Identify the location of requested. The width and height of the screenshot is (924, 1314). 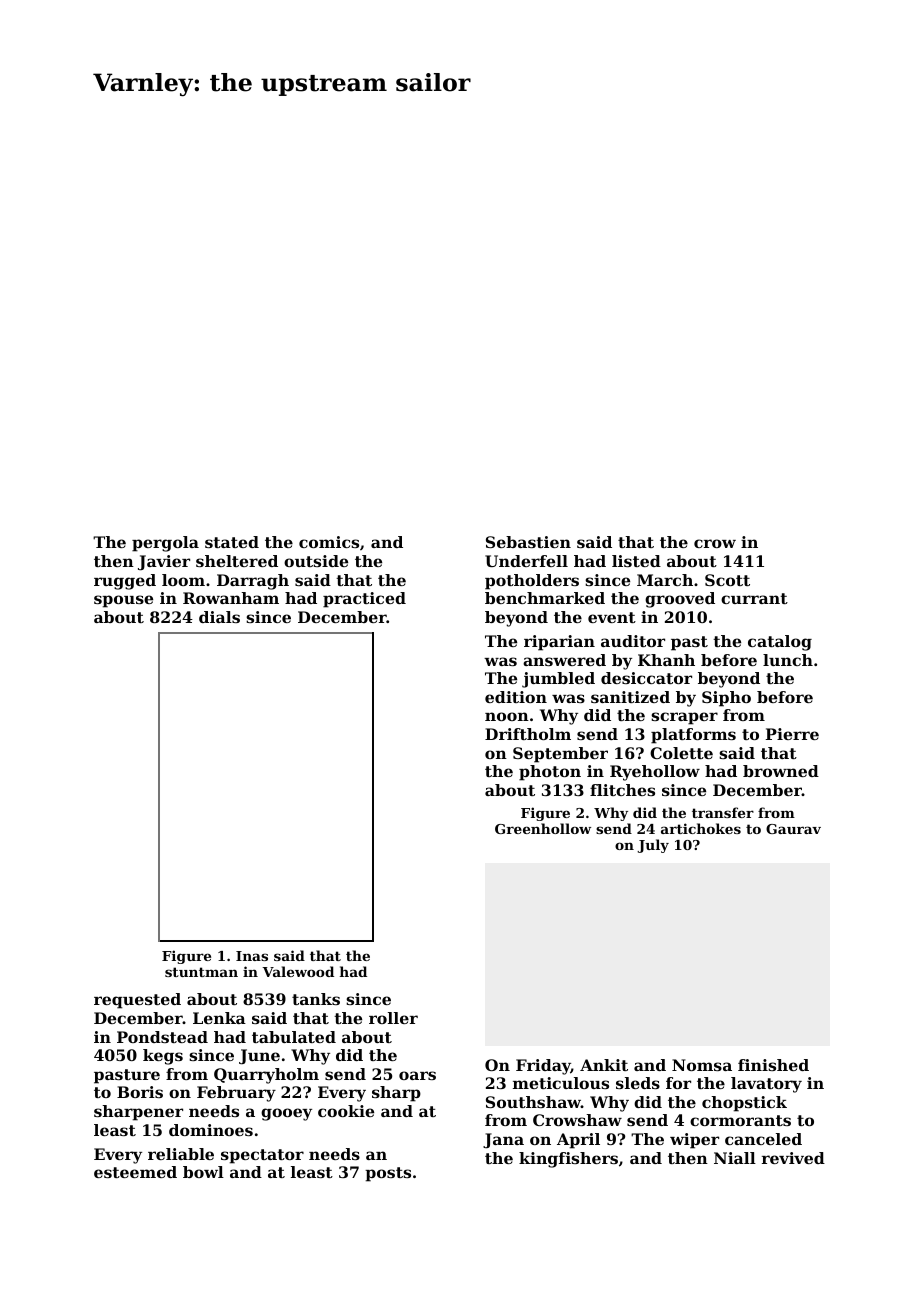
(137, 1001).
